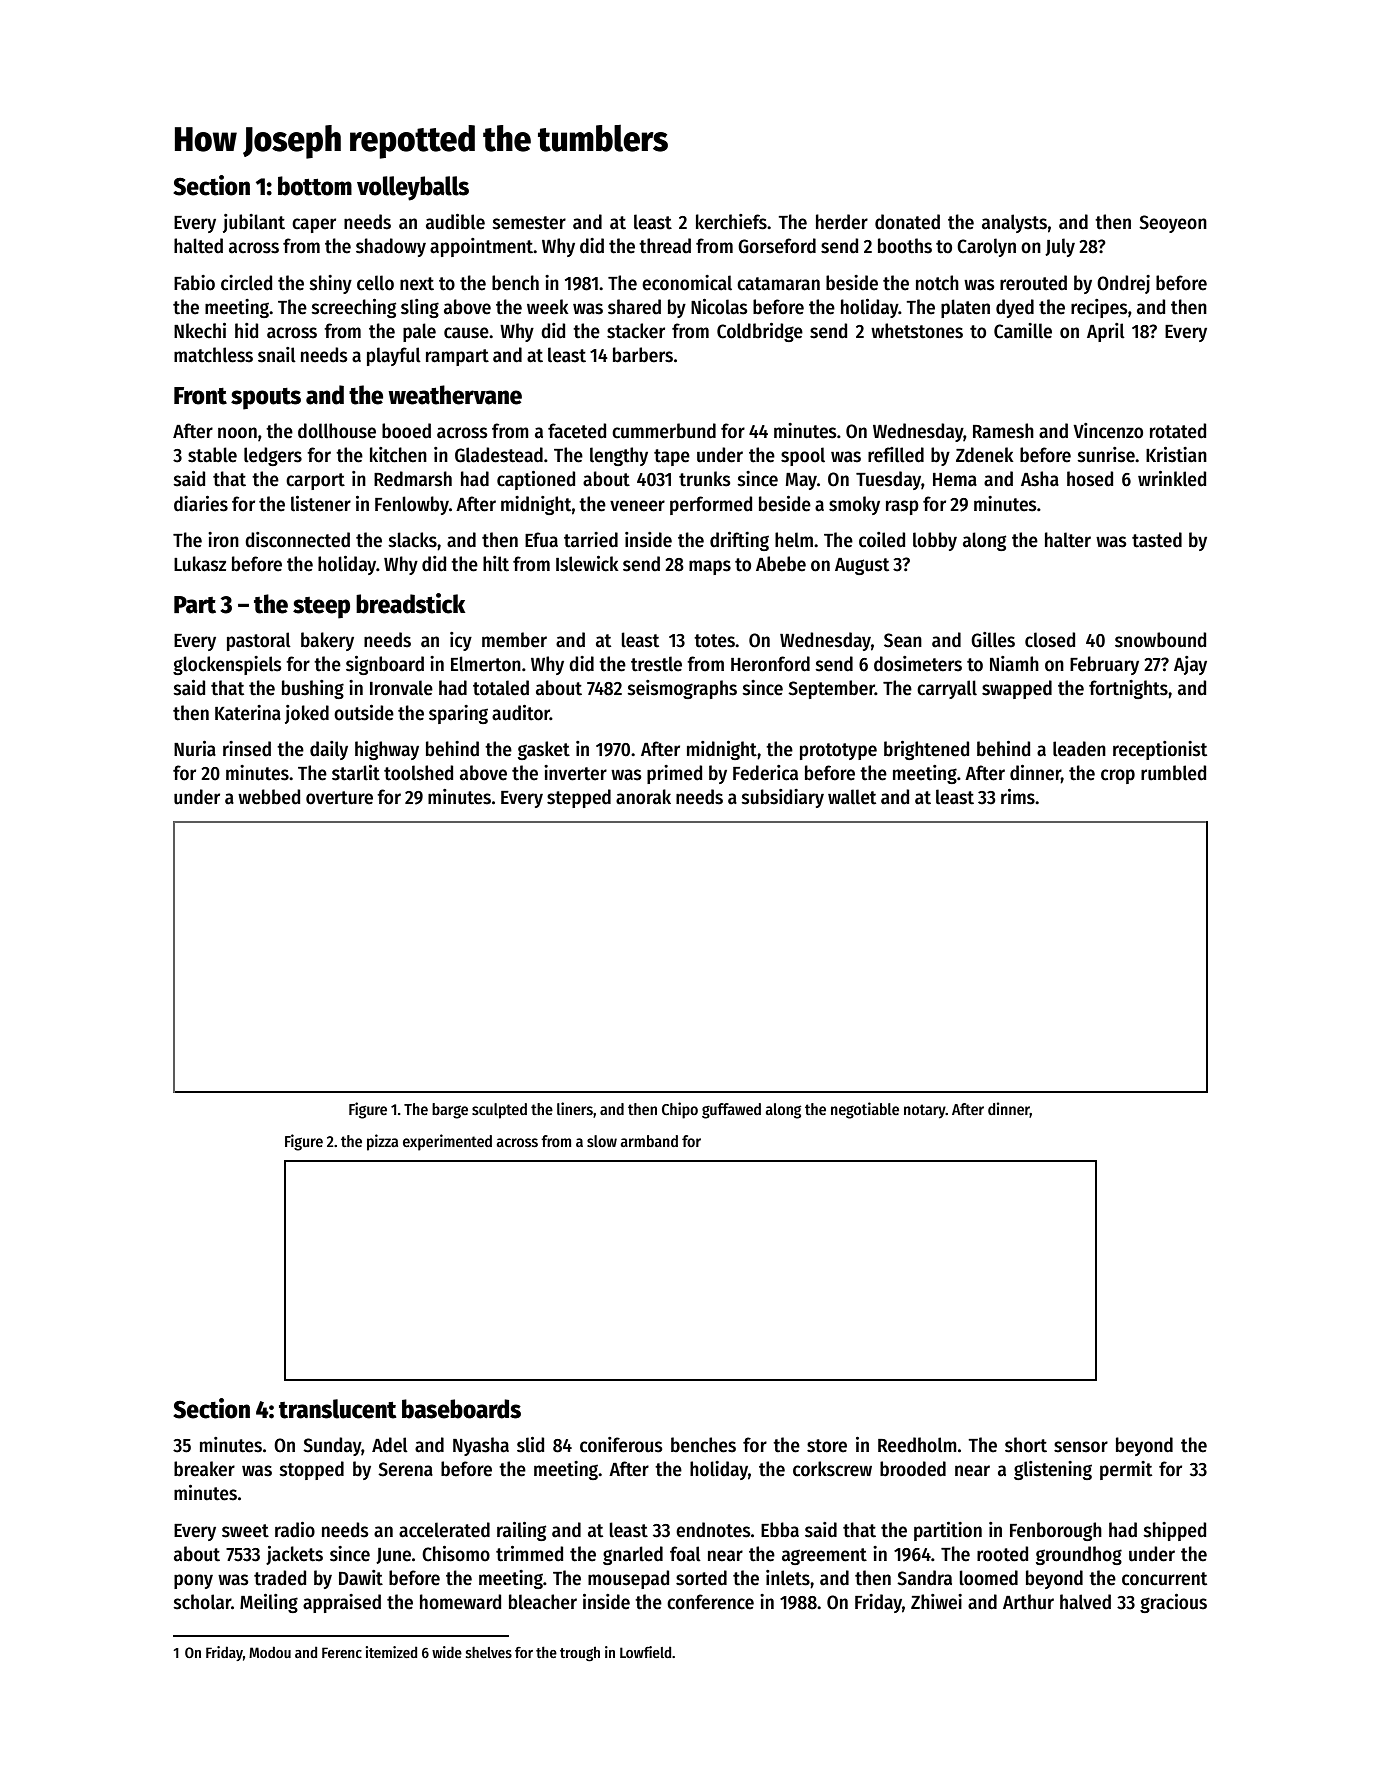 The image size is (1381, 1787). I want to click on Modou, so click(270, 1652).
